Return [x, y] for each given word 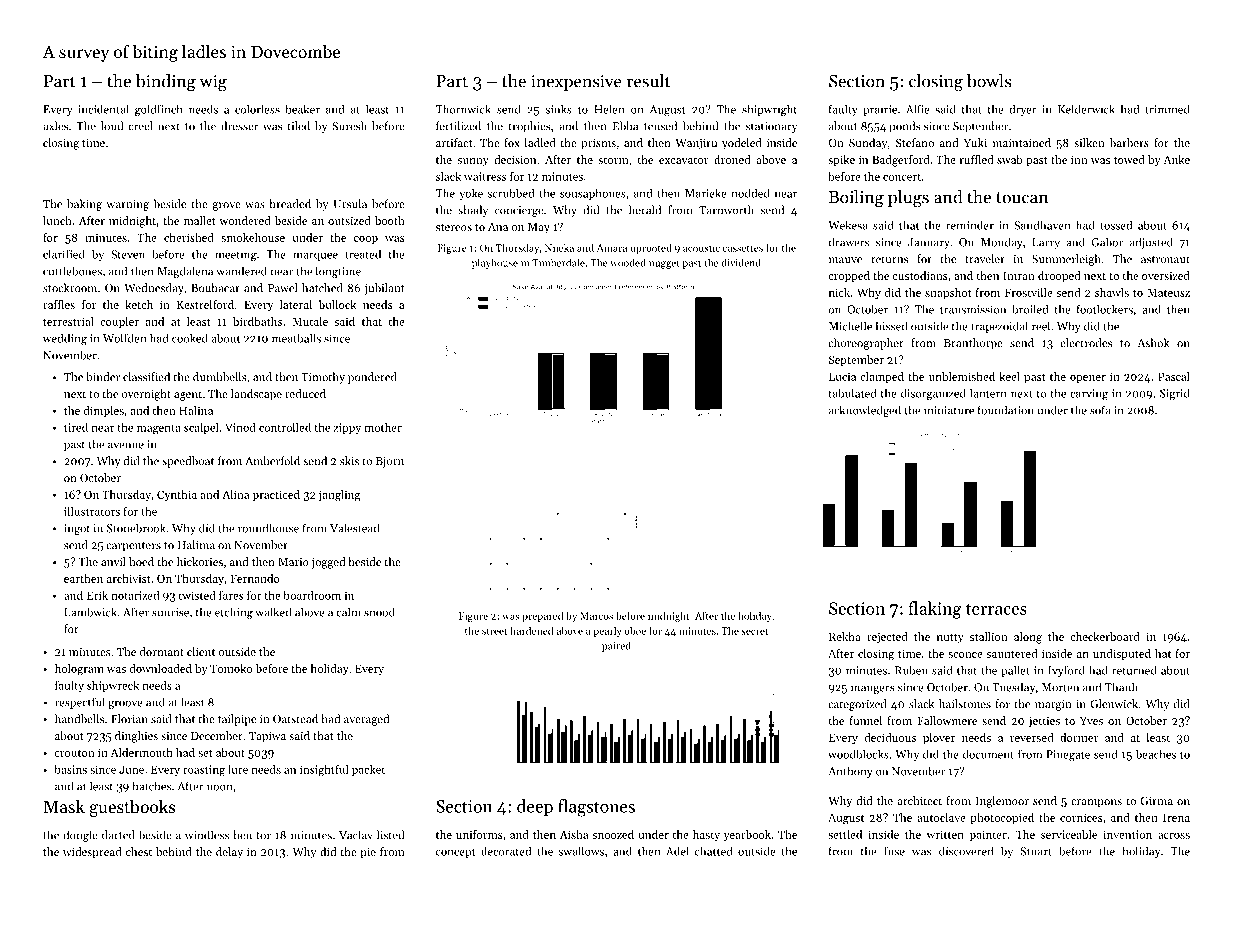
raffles [59, 304]
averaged [366, 720]
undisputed [1122, 654]
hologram [79, 670]
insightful [324, 770]
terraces [996, 609]
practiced [276, 495]
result [648, 81]
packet [368, 770]
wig [213, 83]
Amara [612, 248]
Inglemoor [1002, 802]
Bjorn [390, 462]
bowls [989, 81]
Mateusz [1168, 292]
